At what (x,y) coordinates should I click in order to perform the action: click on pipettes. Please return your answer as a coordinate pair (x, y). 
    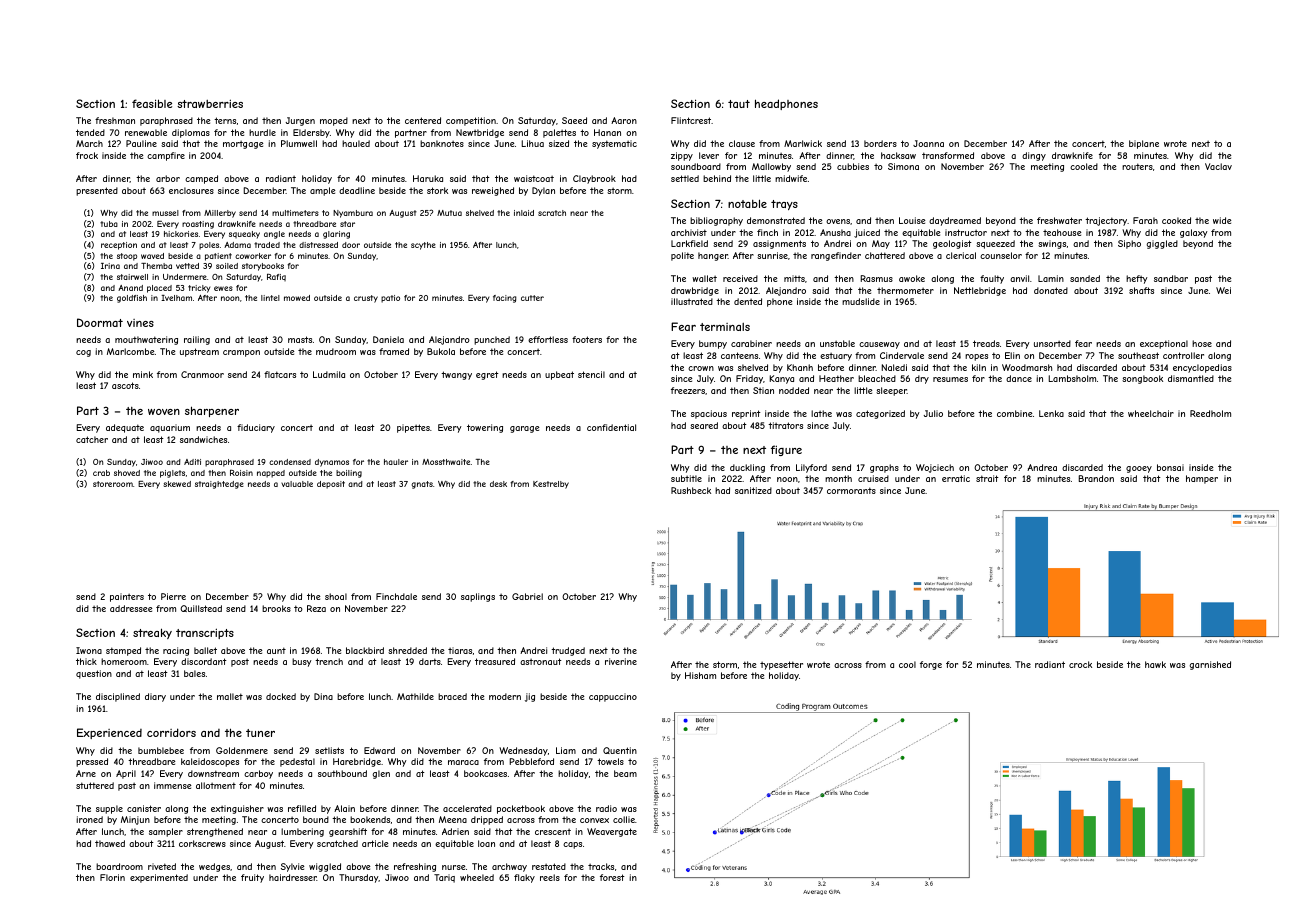
    Looking at the image, I should click on (413, 428).
